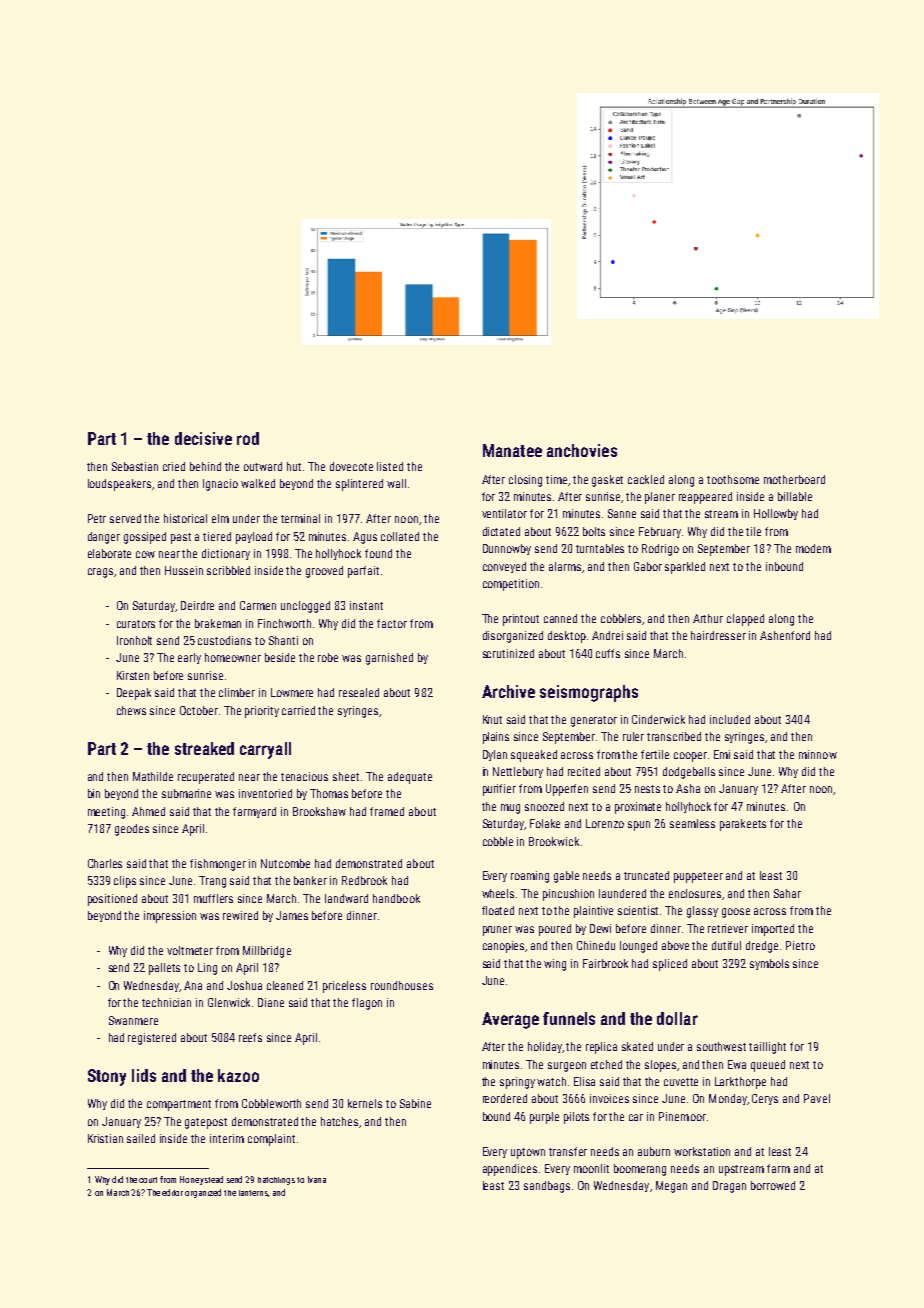 The height and width of the document is (1308, 924). I want to click on anchovies, so click(582, 450).
